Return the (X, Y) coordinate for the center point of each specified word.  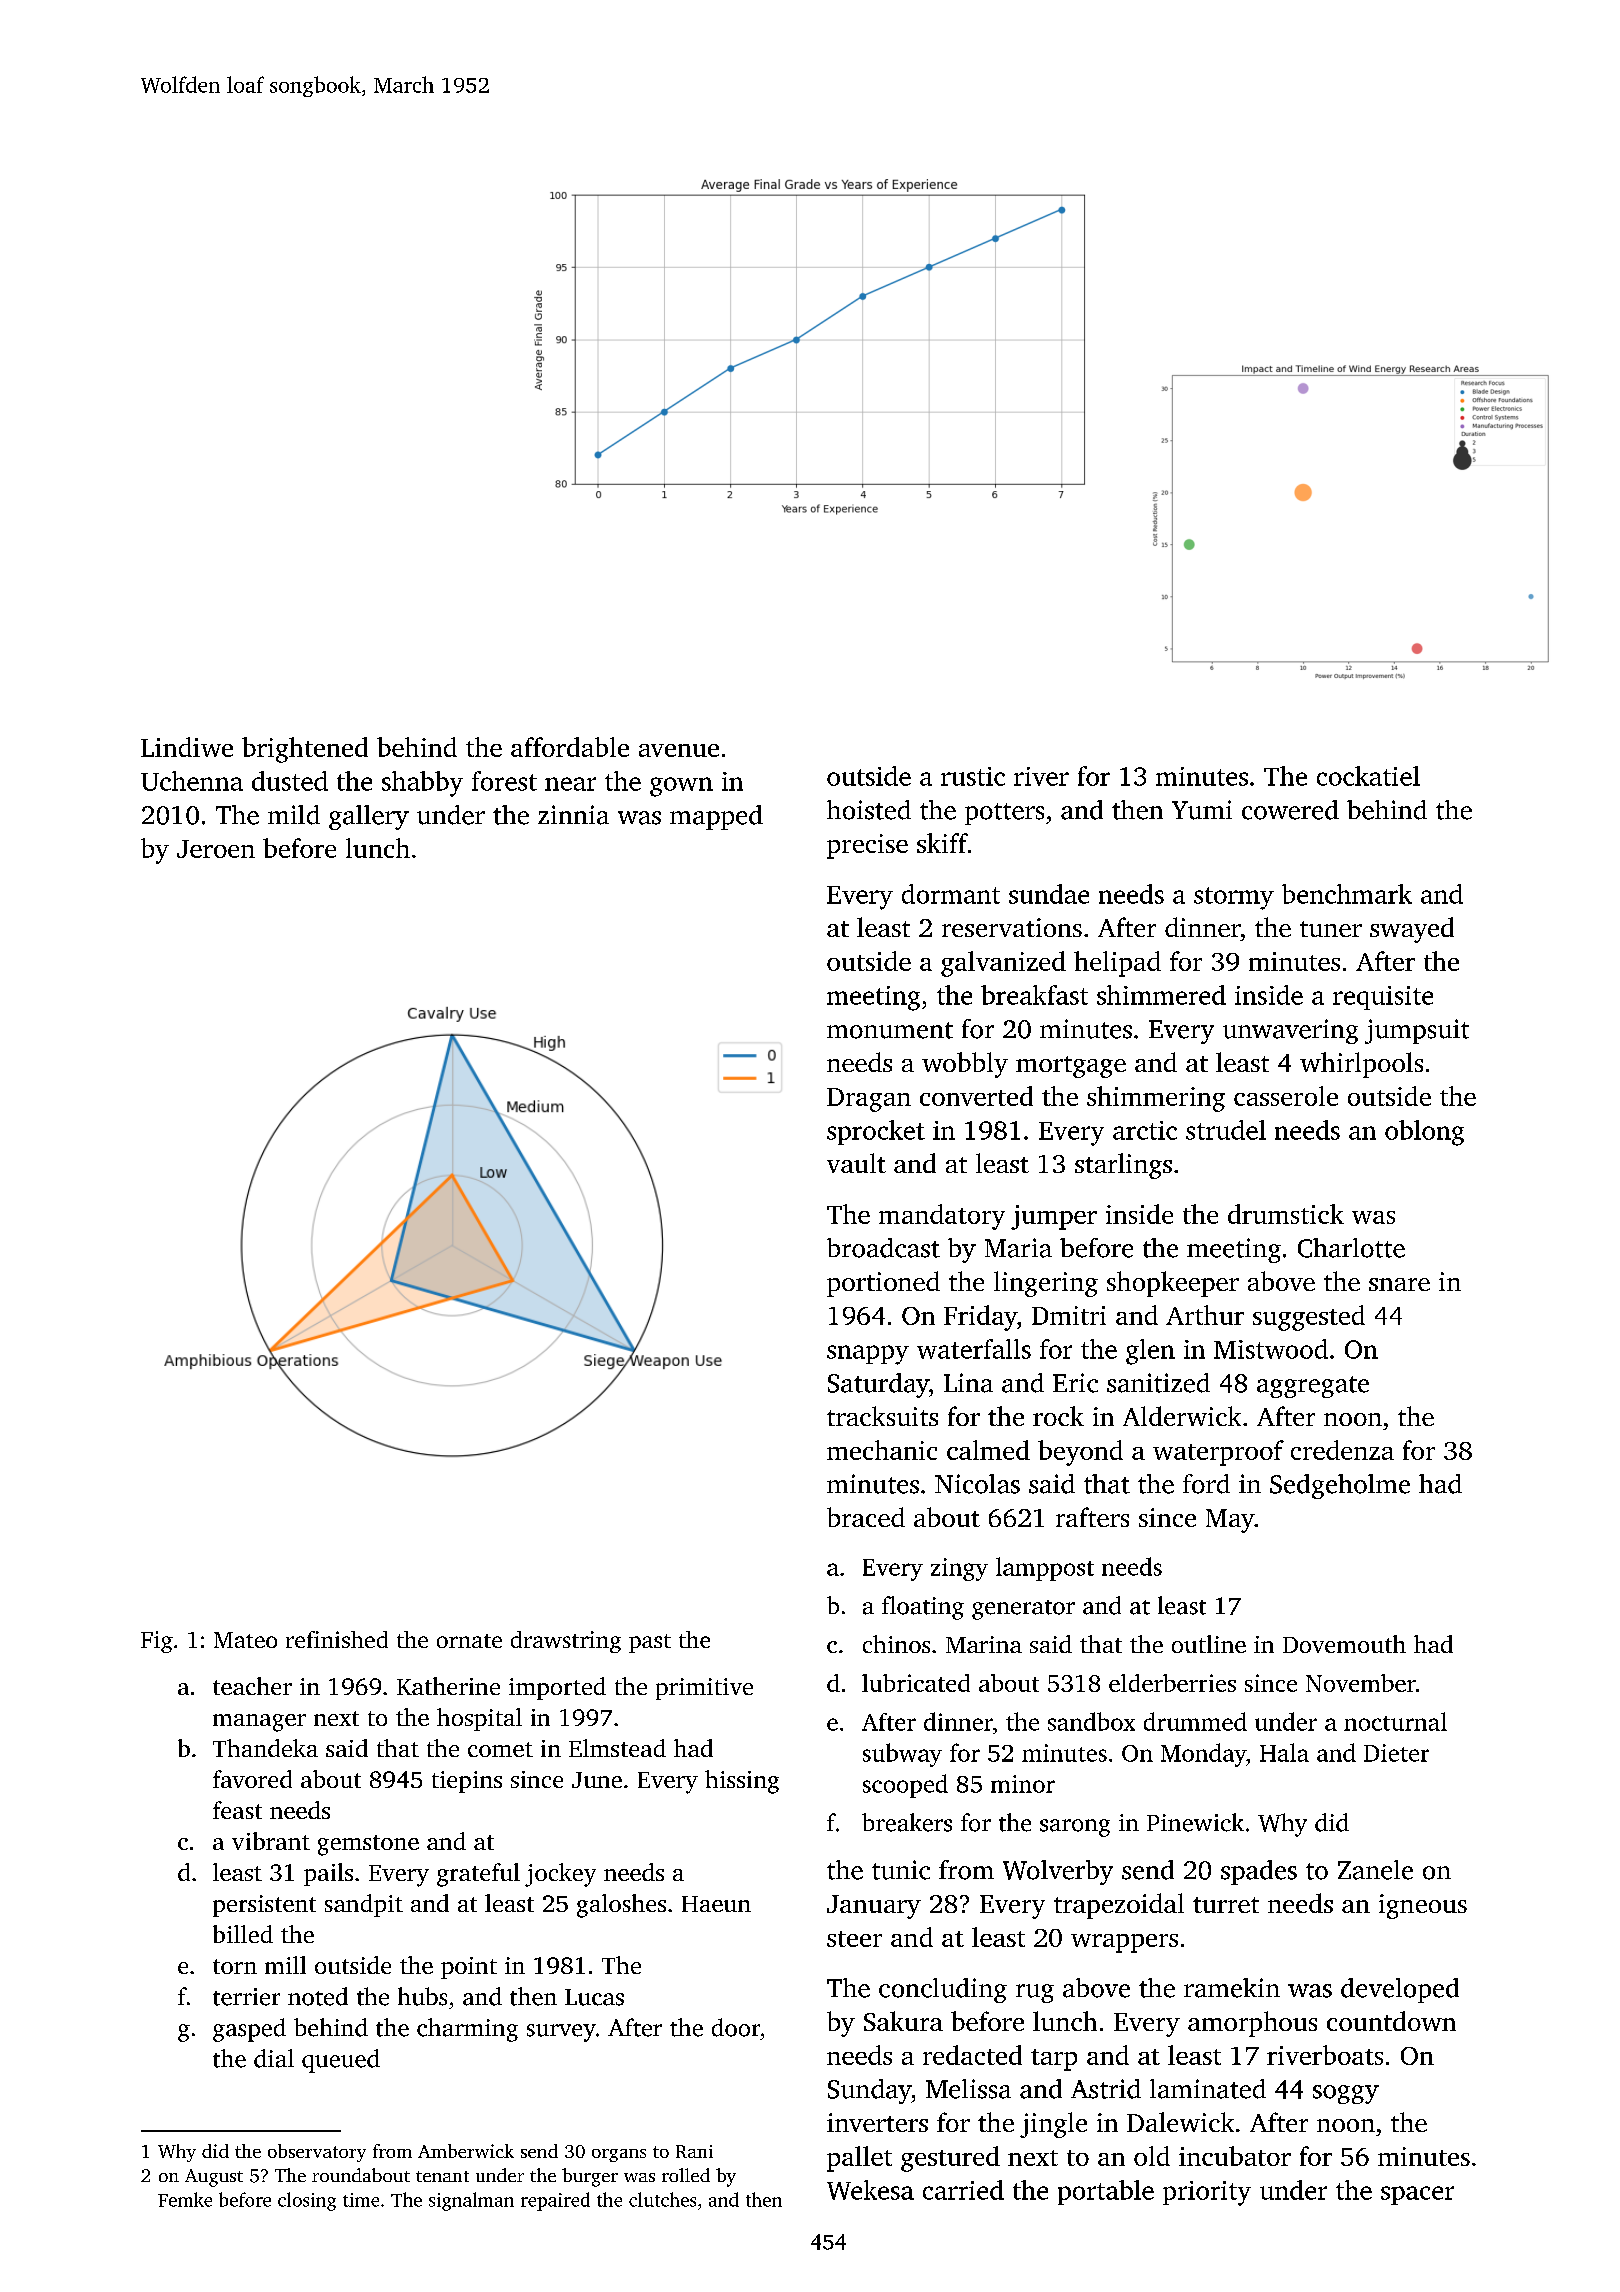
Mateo (245, 1640)
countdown (1391, 2021)
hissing (742, 1782)
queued (341, 2061)
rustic (973, 776)
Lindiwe (187, 747)
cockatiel (1368, 776)
